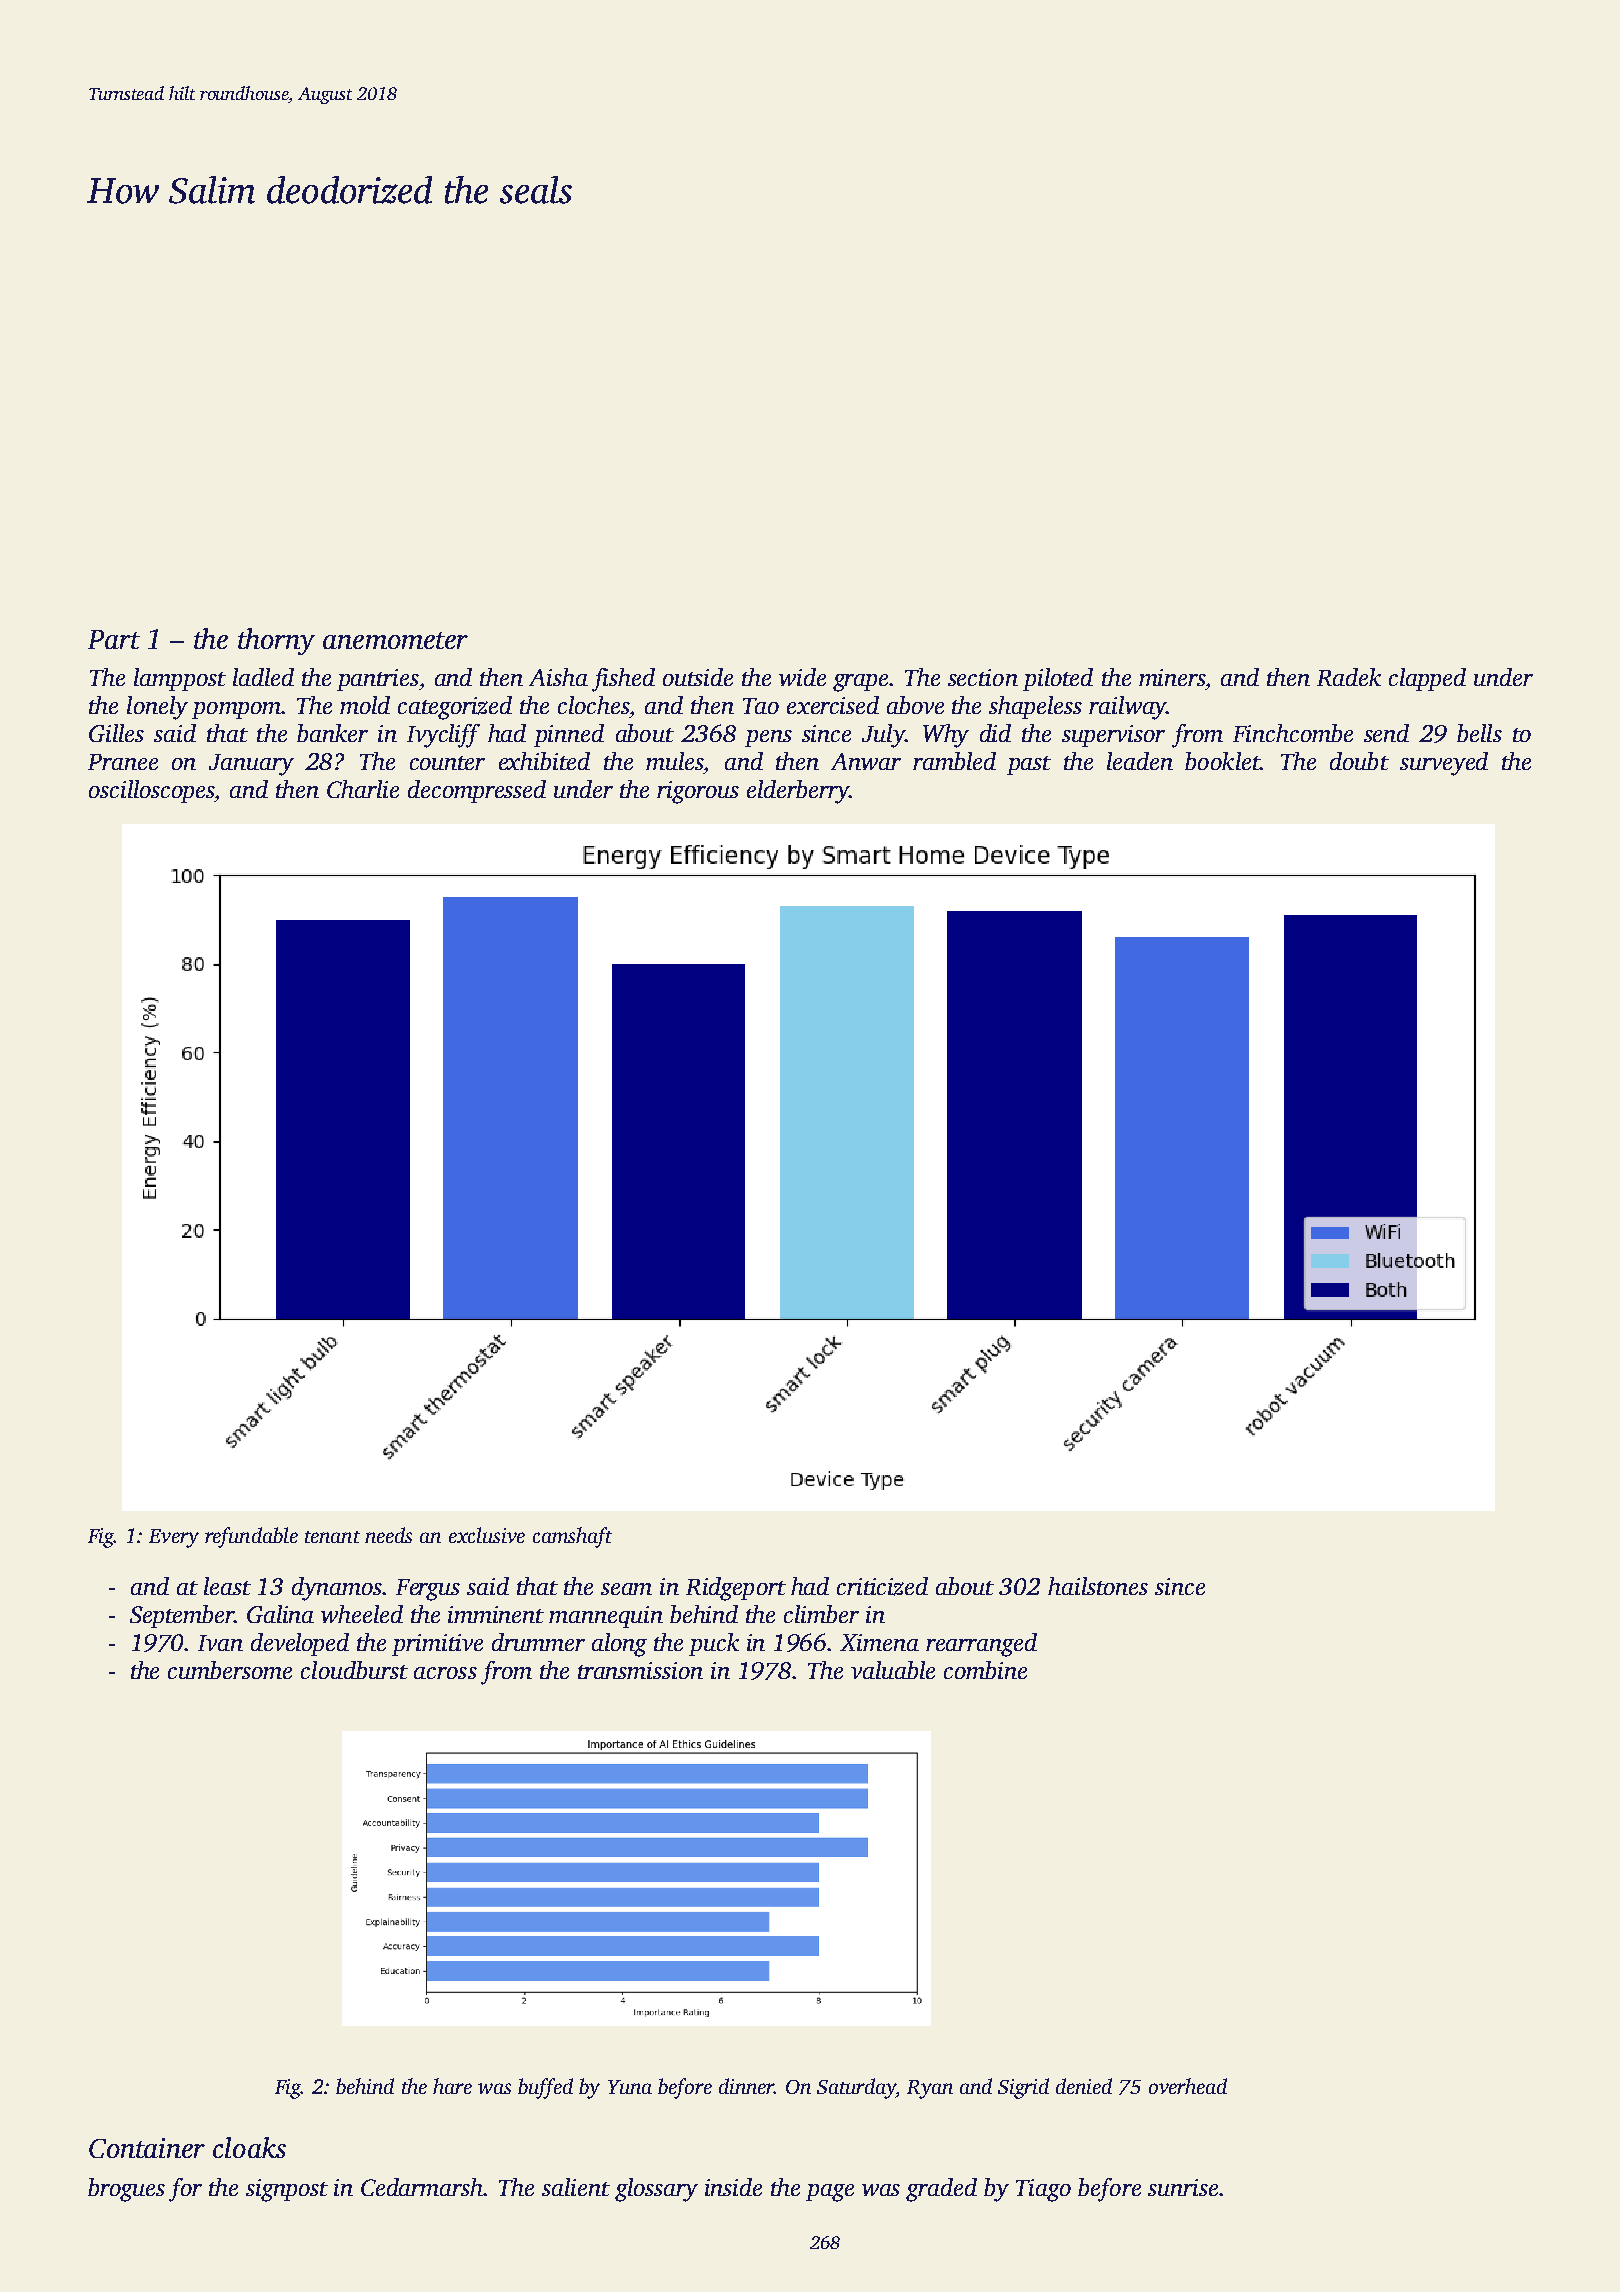 Image resolution: width=1620 pixels, height=2292 pixels. I want to click on cumbersome, so click(230, 1670).
